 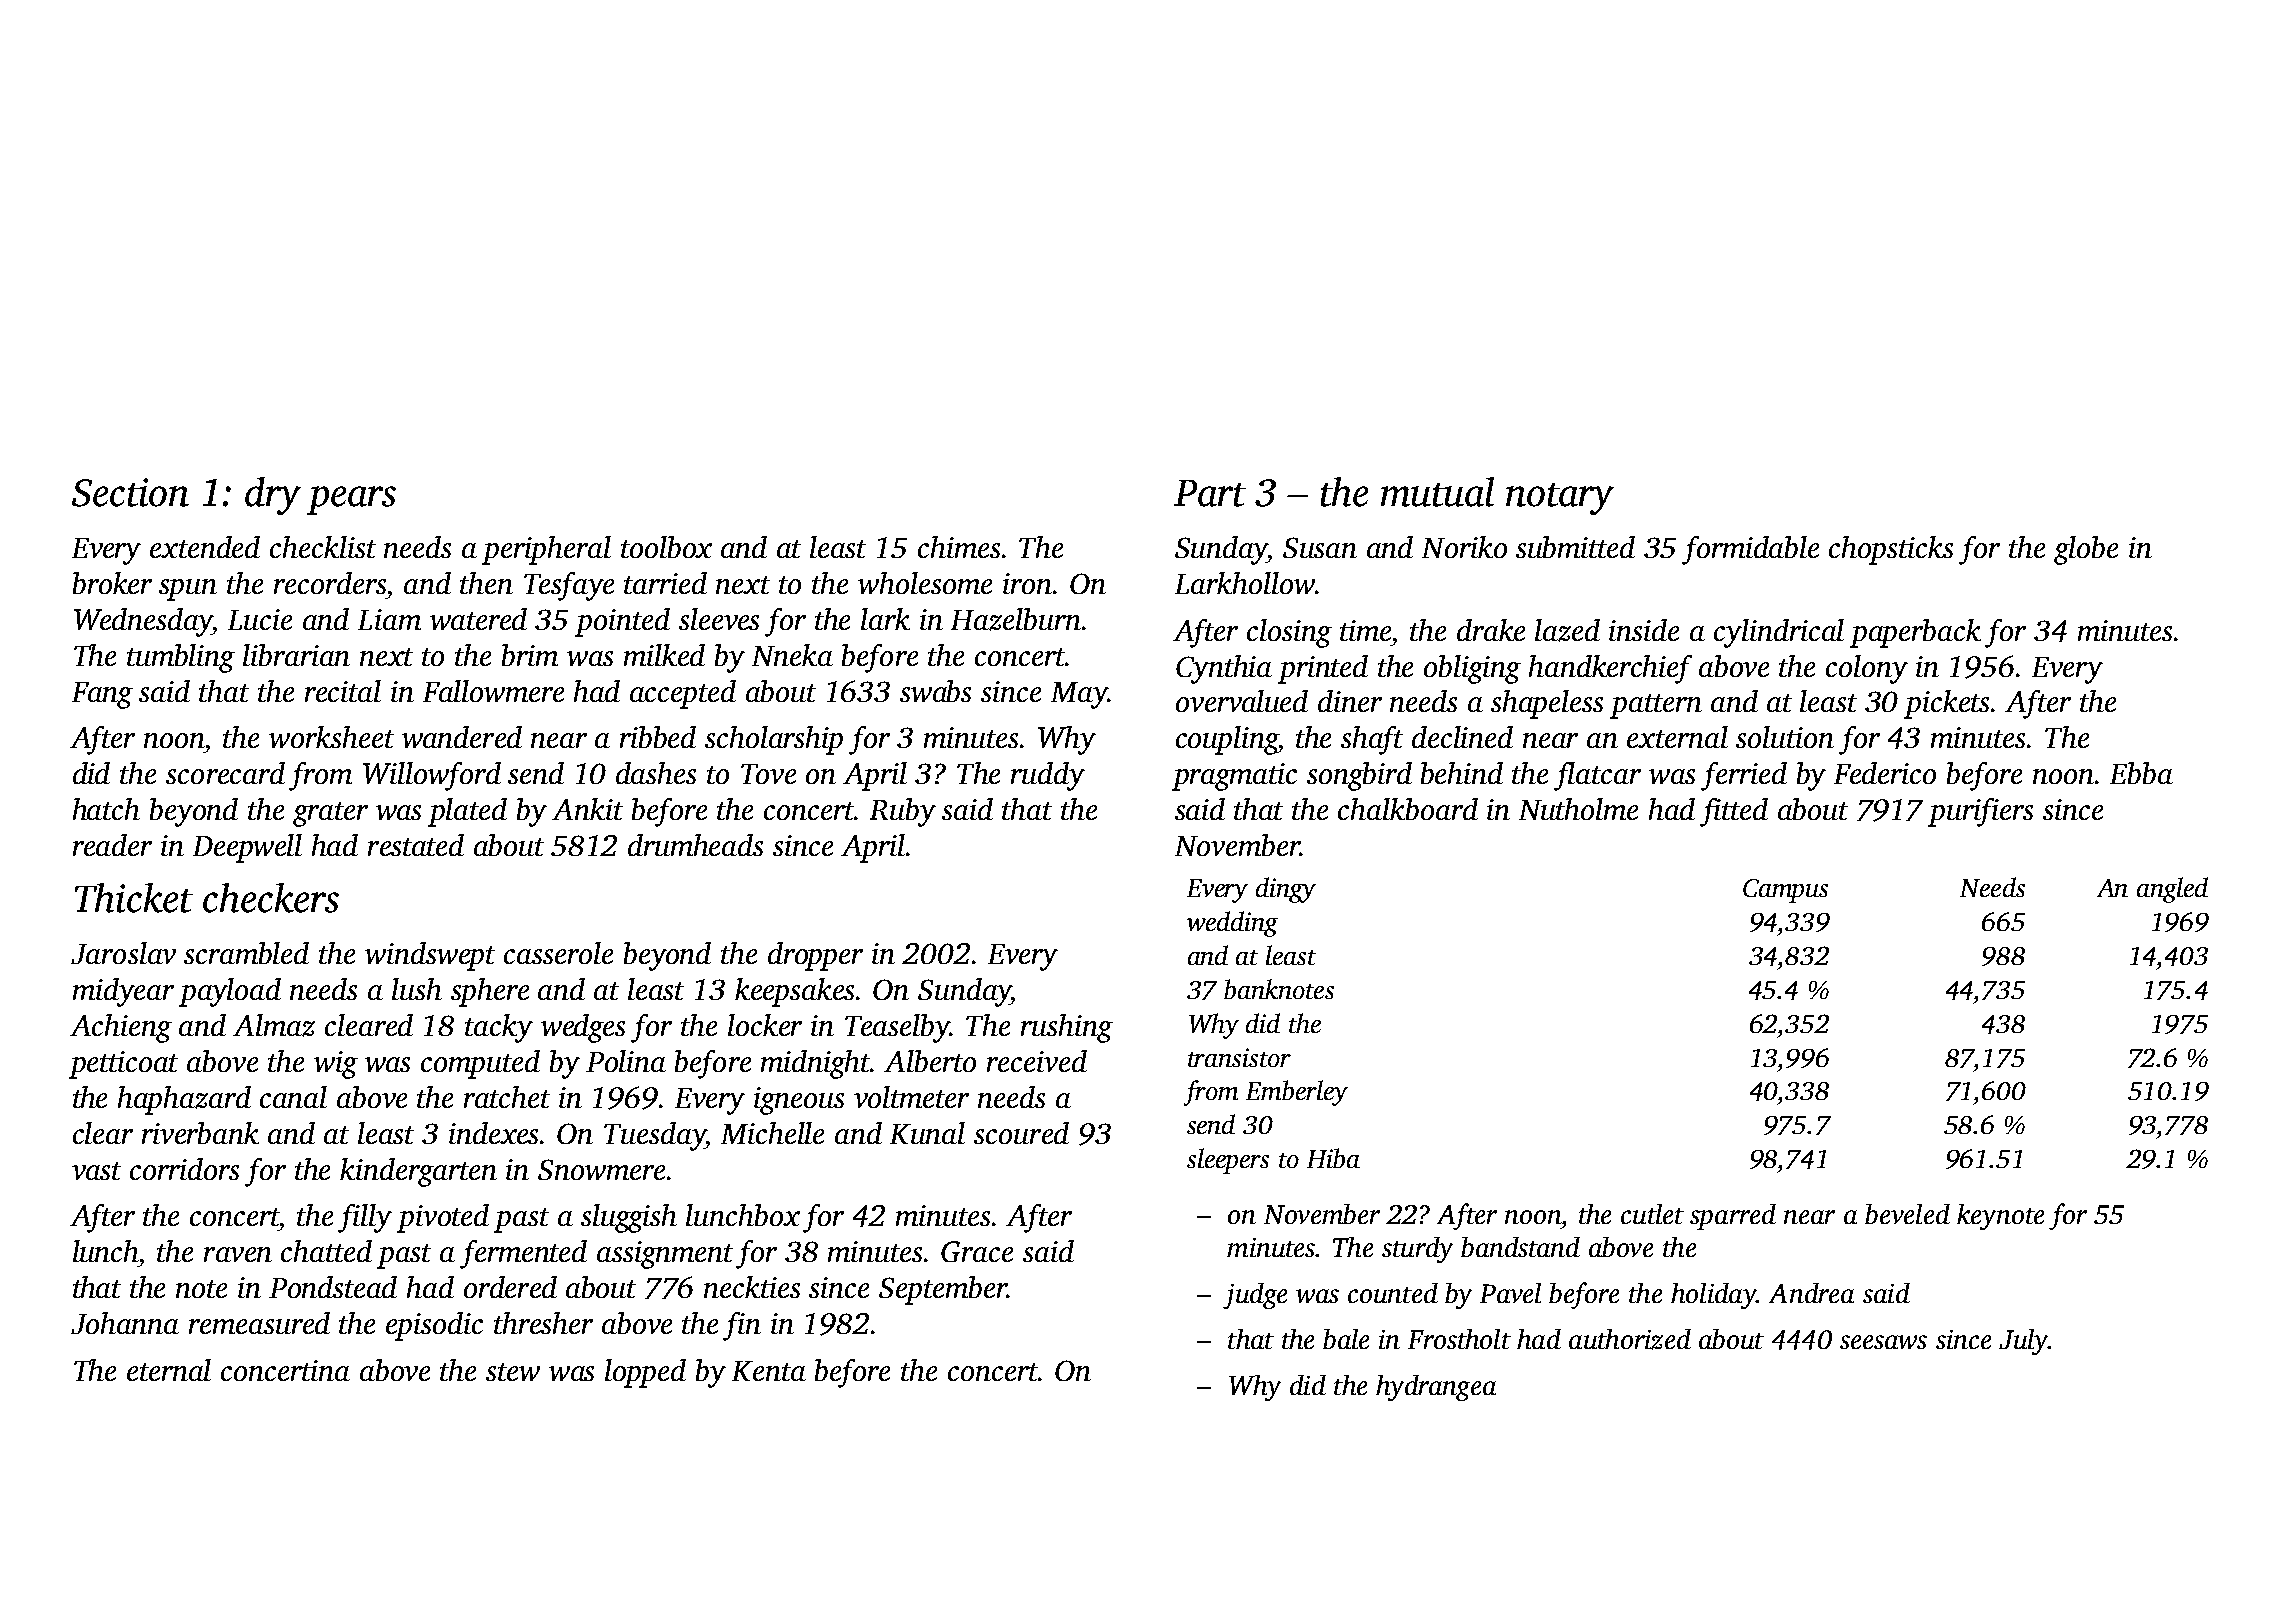 What do you see at coordinates (1372, 740) in the page?
I see `shaft` at bounding box center [1372, 740].
